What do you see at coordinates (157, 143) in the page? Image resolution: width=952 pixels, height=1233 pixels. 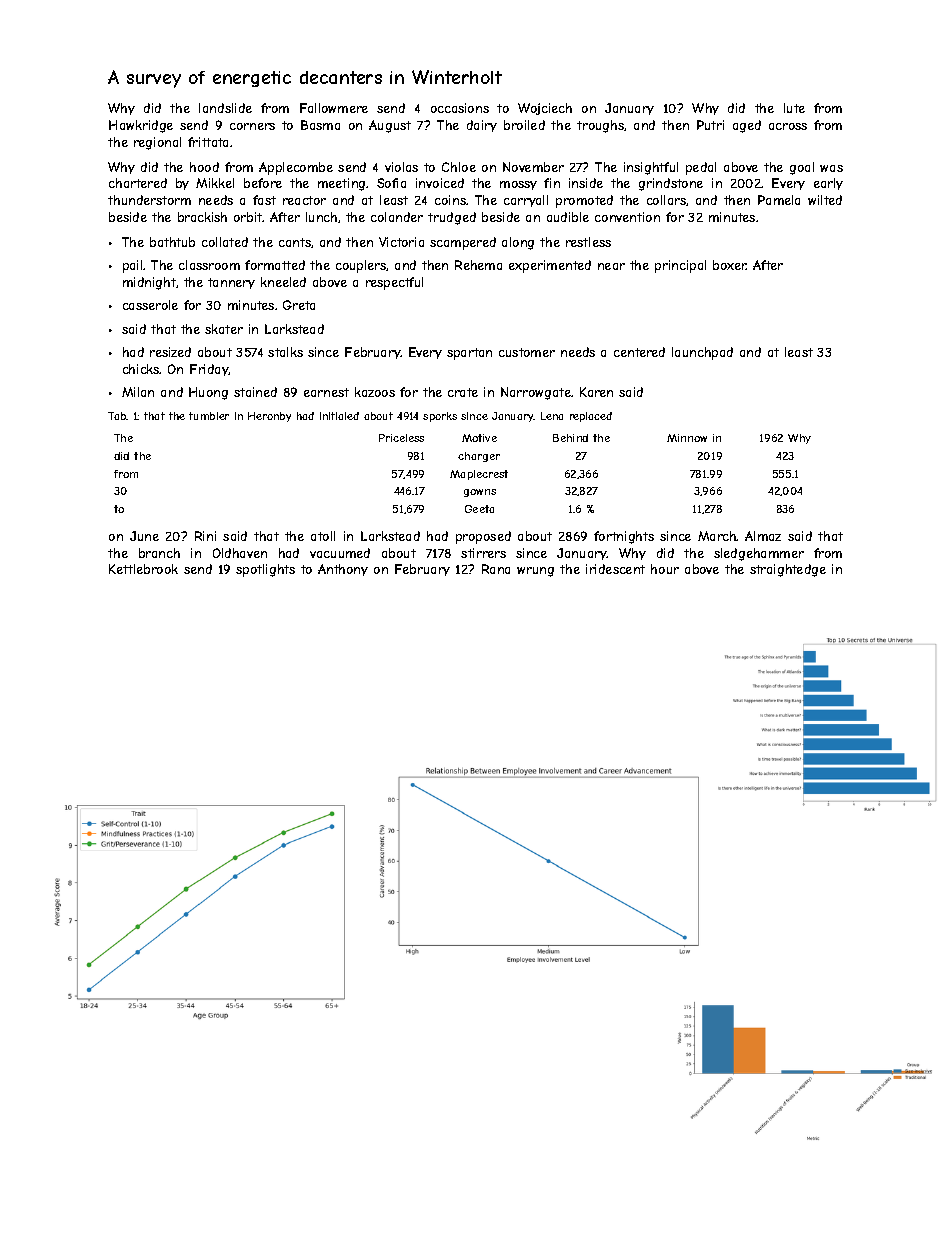 I see `regional` at bounding box center [157, 143].
